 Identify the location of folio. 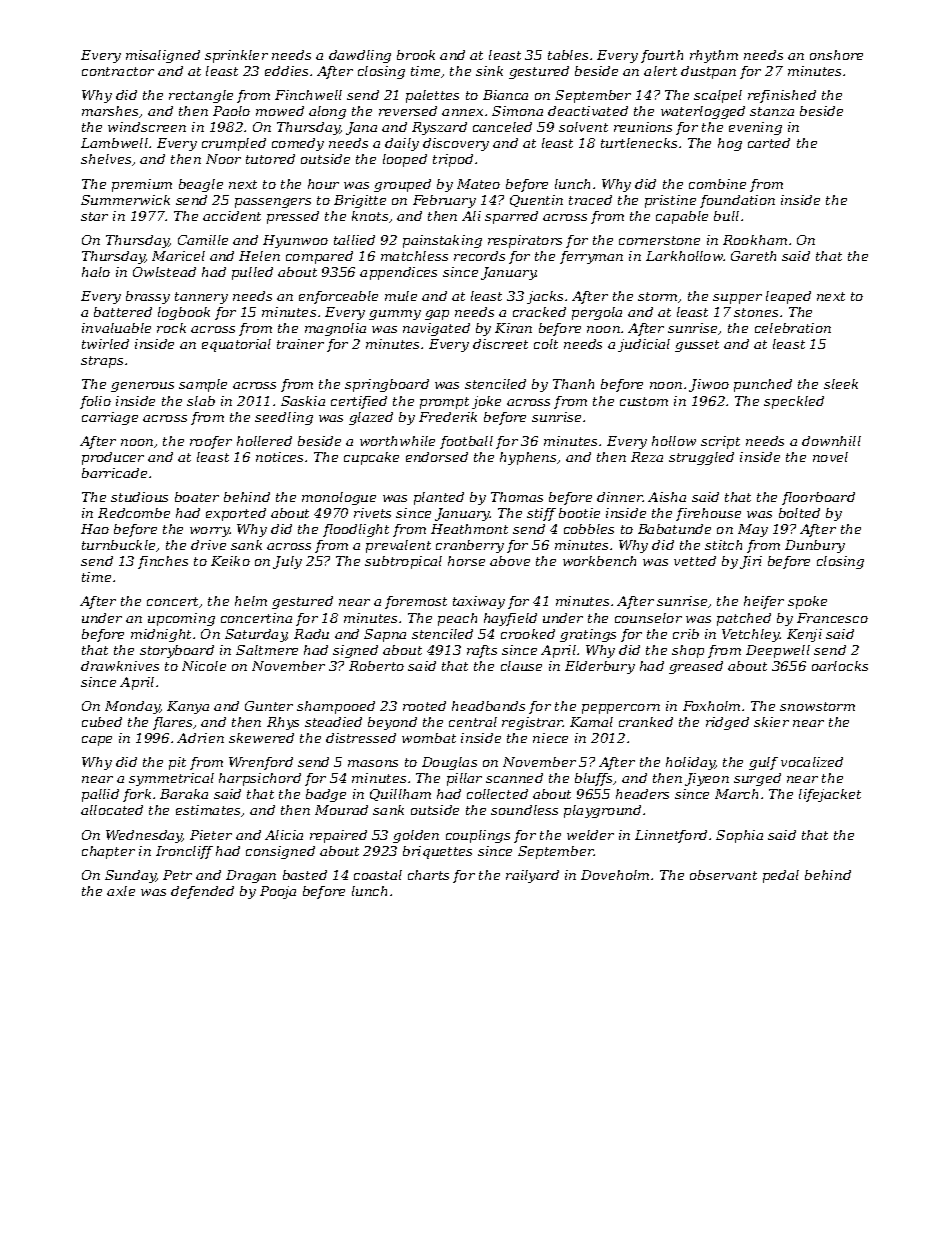
(95, 402).
